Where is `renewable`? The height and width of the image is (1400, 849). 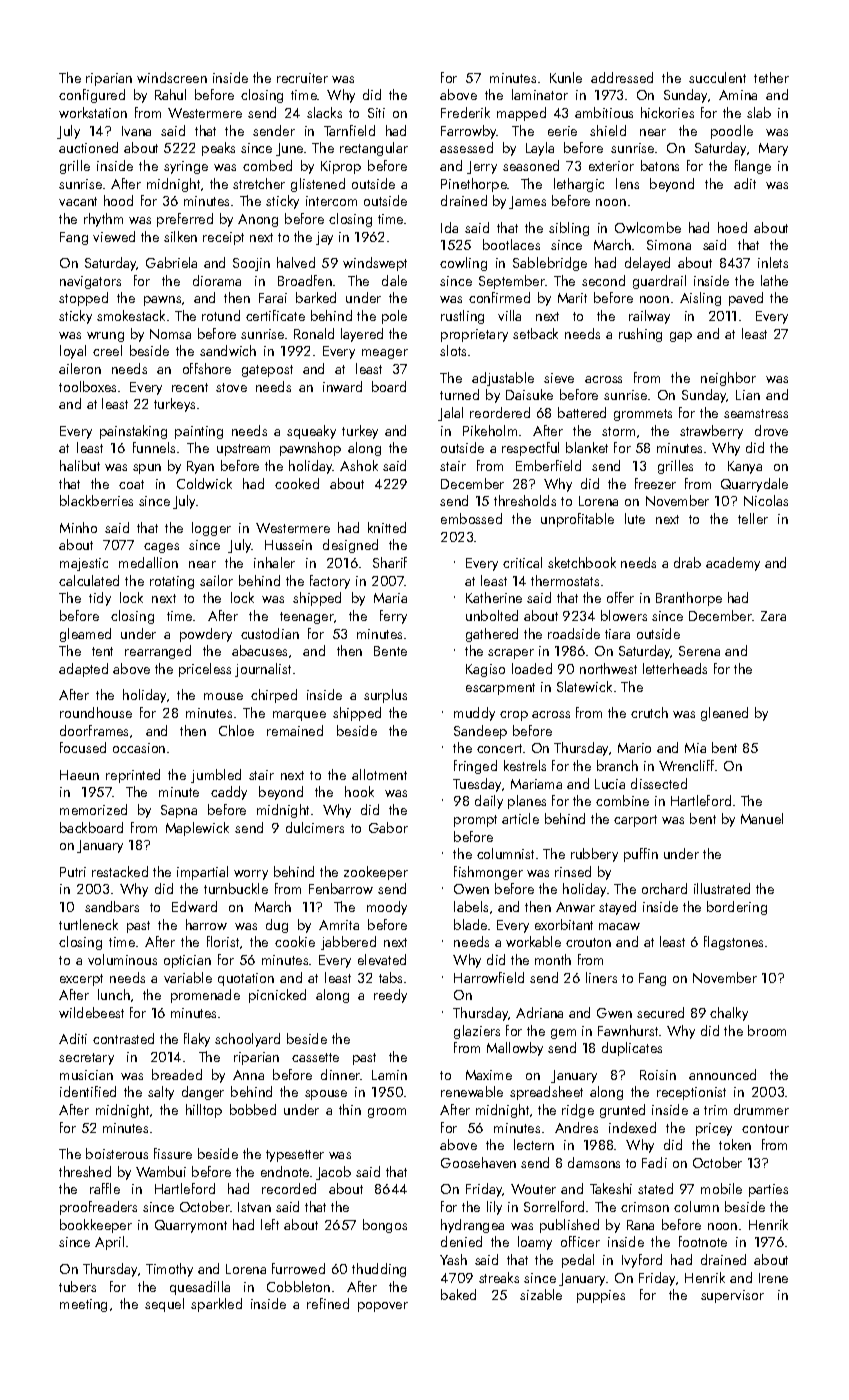
renewable is located at coordinates (472, 1091).
